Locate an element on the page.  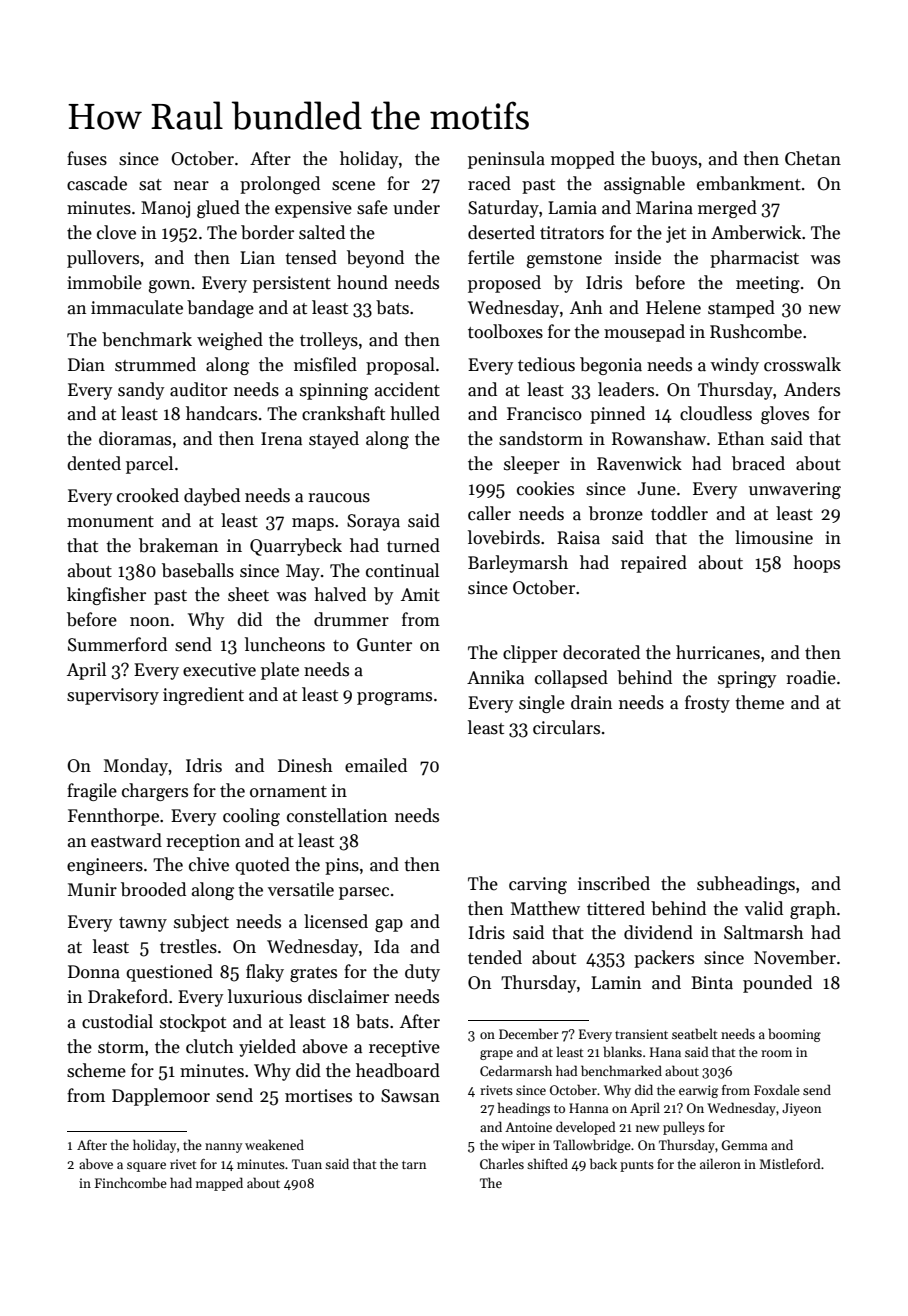
Annika is located at coordinates (495, 677).
